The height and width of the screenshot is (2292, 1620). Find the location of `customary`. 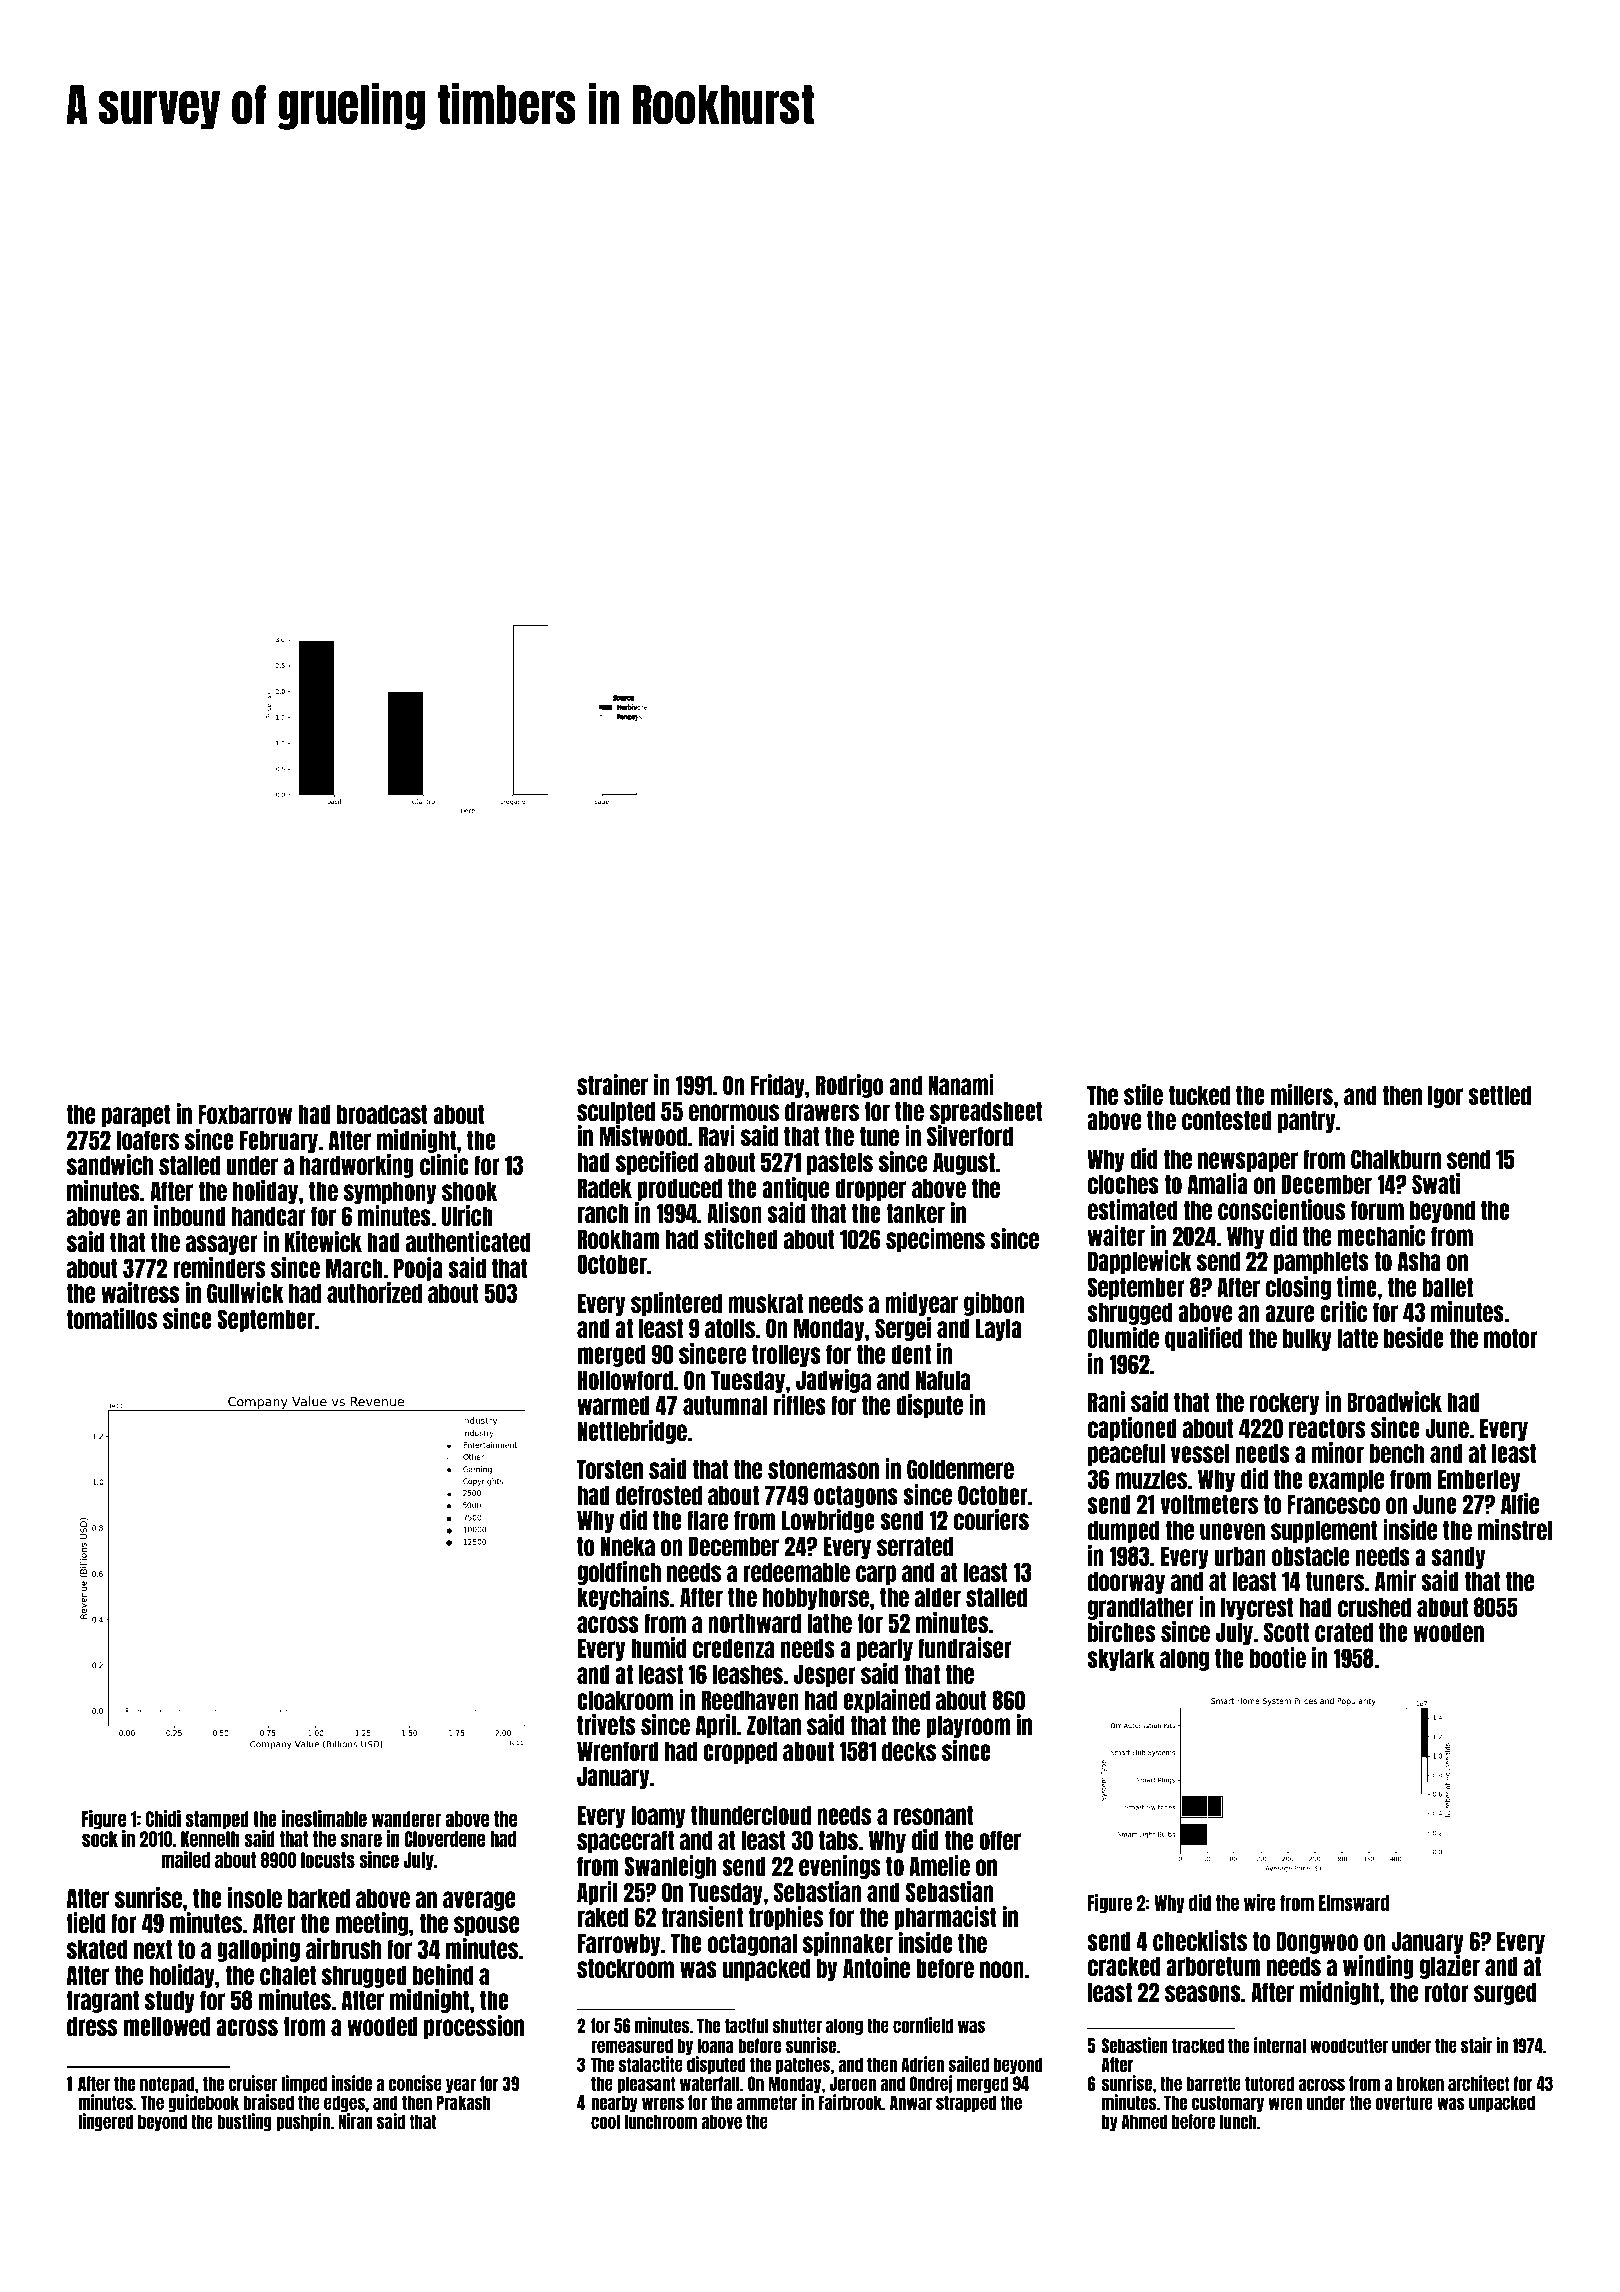

customary is located at coordinates (1228, 2103).
